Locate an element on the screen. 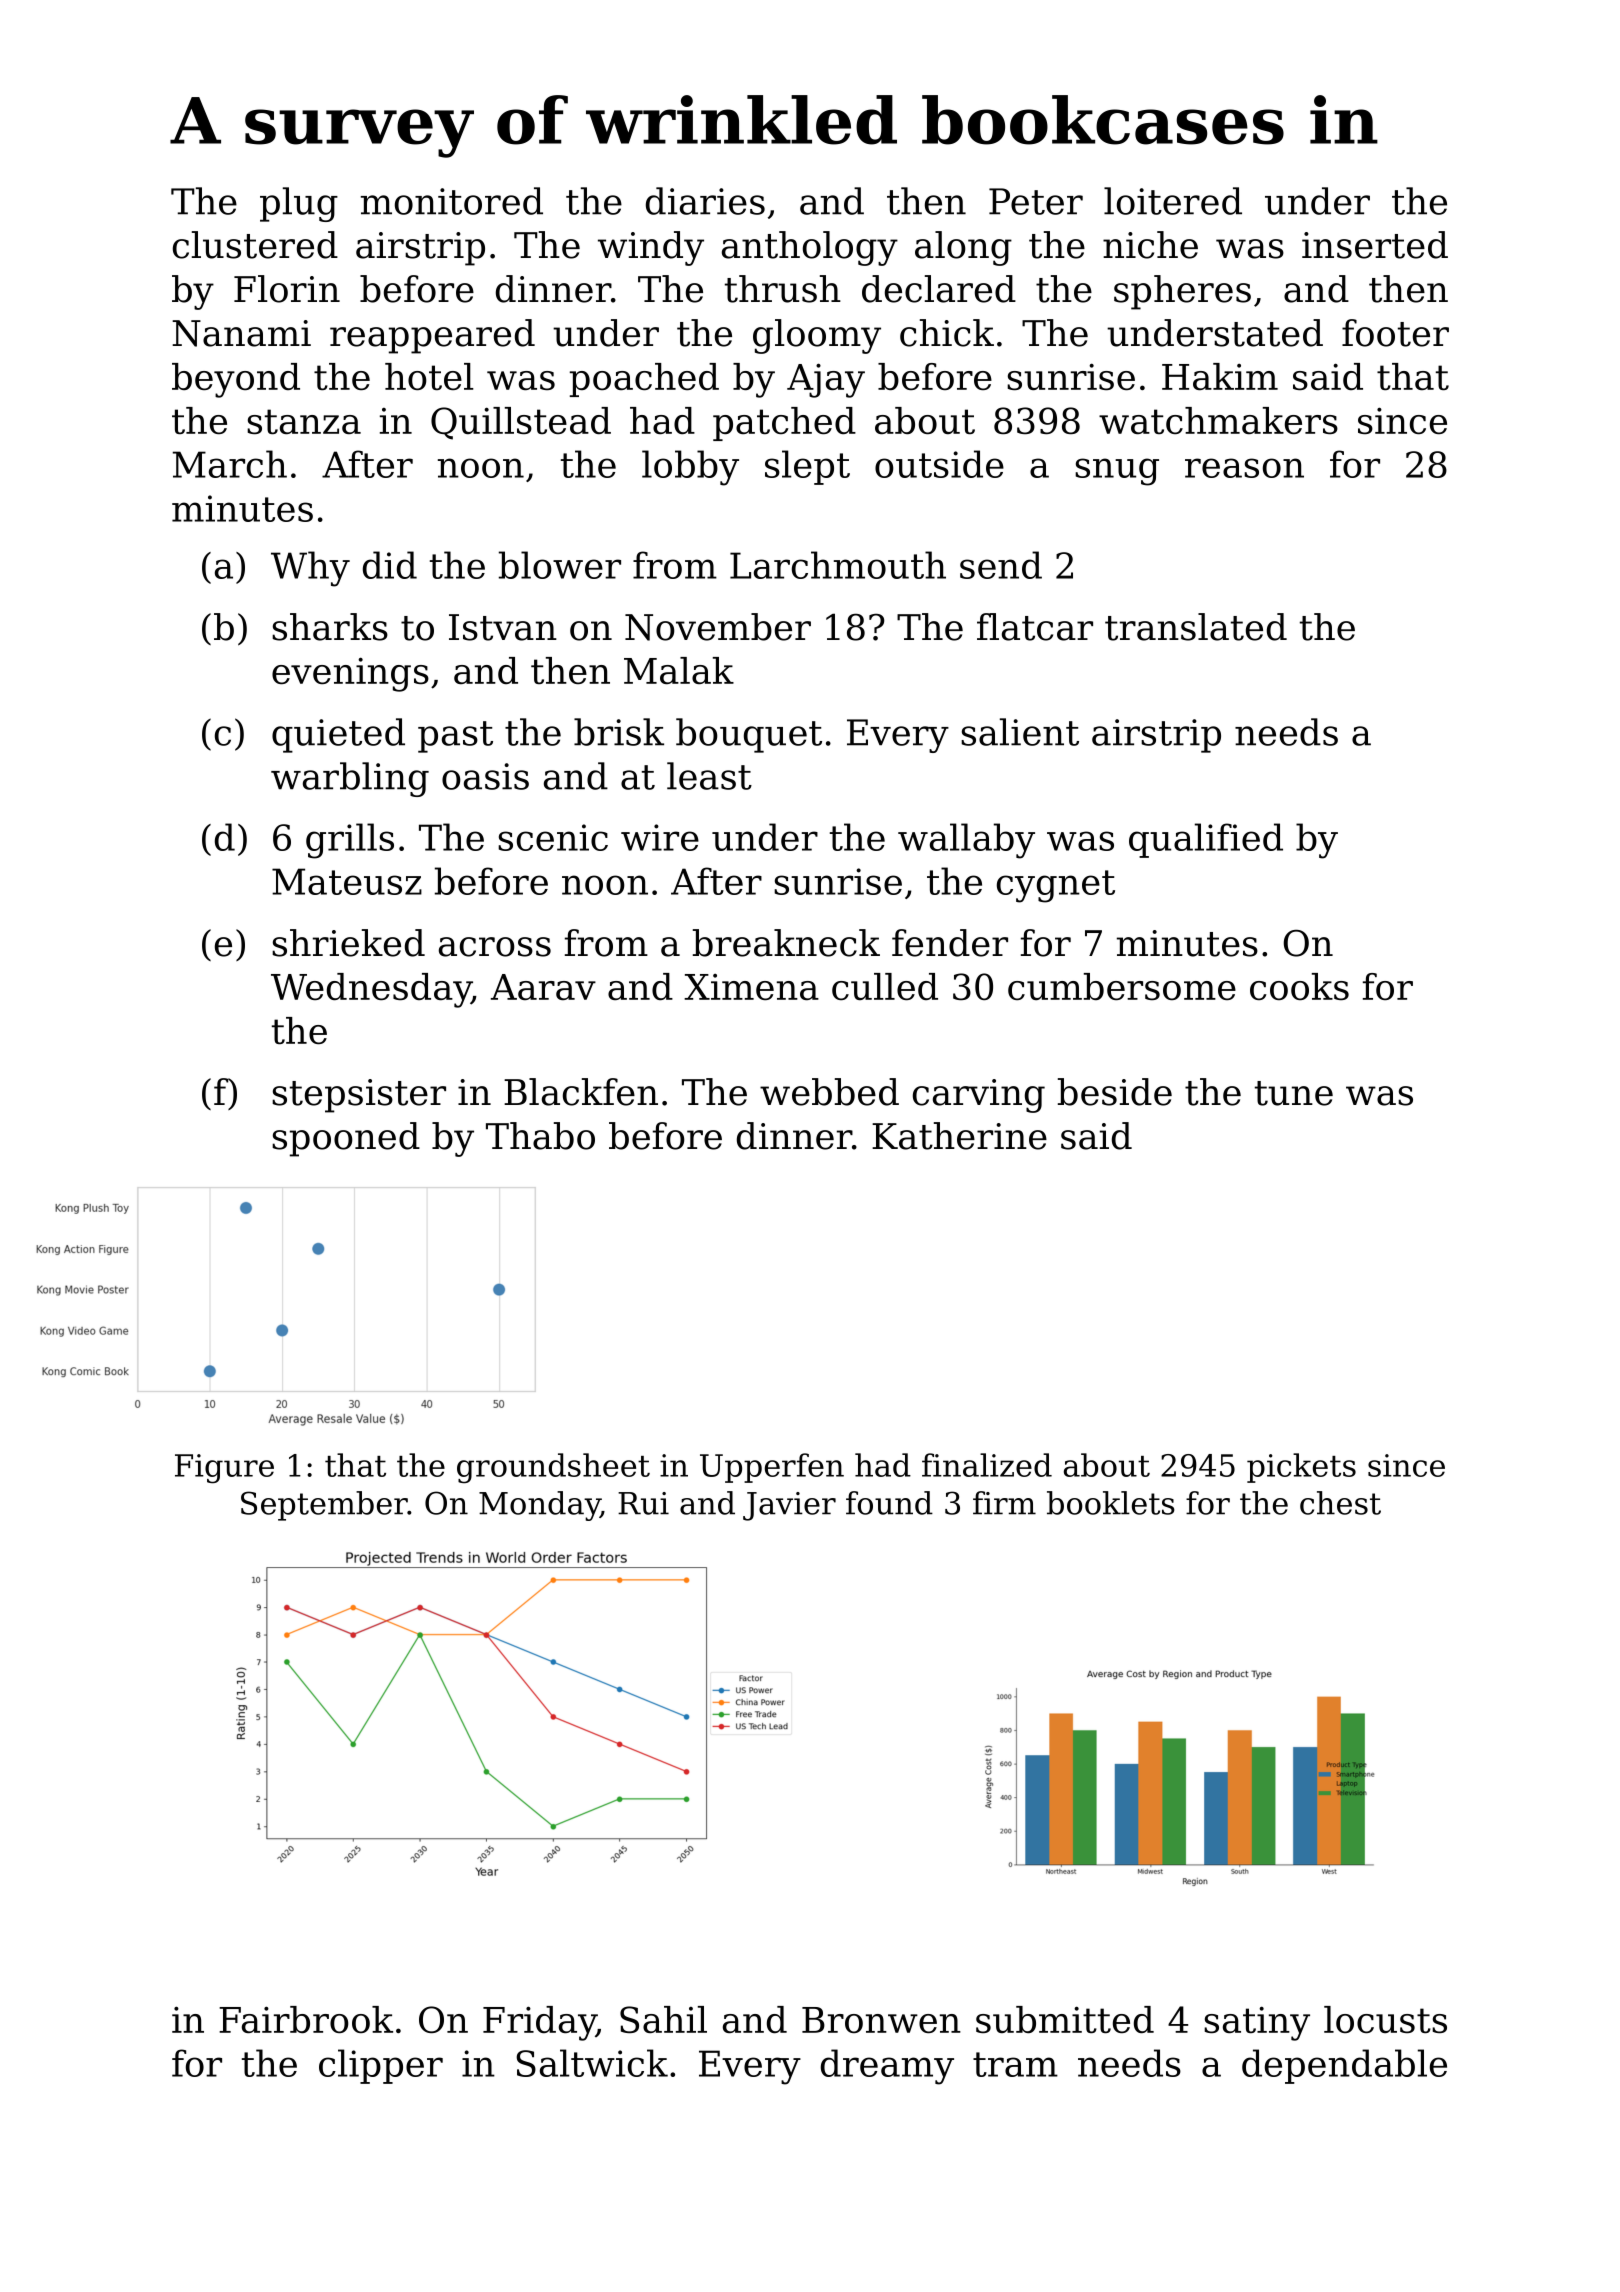 This screenshot has width=1620, height=2292. wallaby is located at coordinates (966, 841).
